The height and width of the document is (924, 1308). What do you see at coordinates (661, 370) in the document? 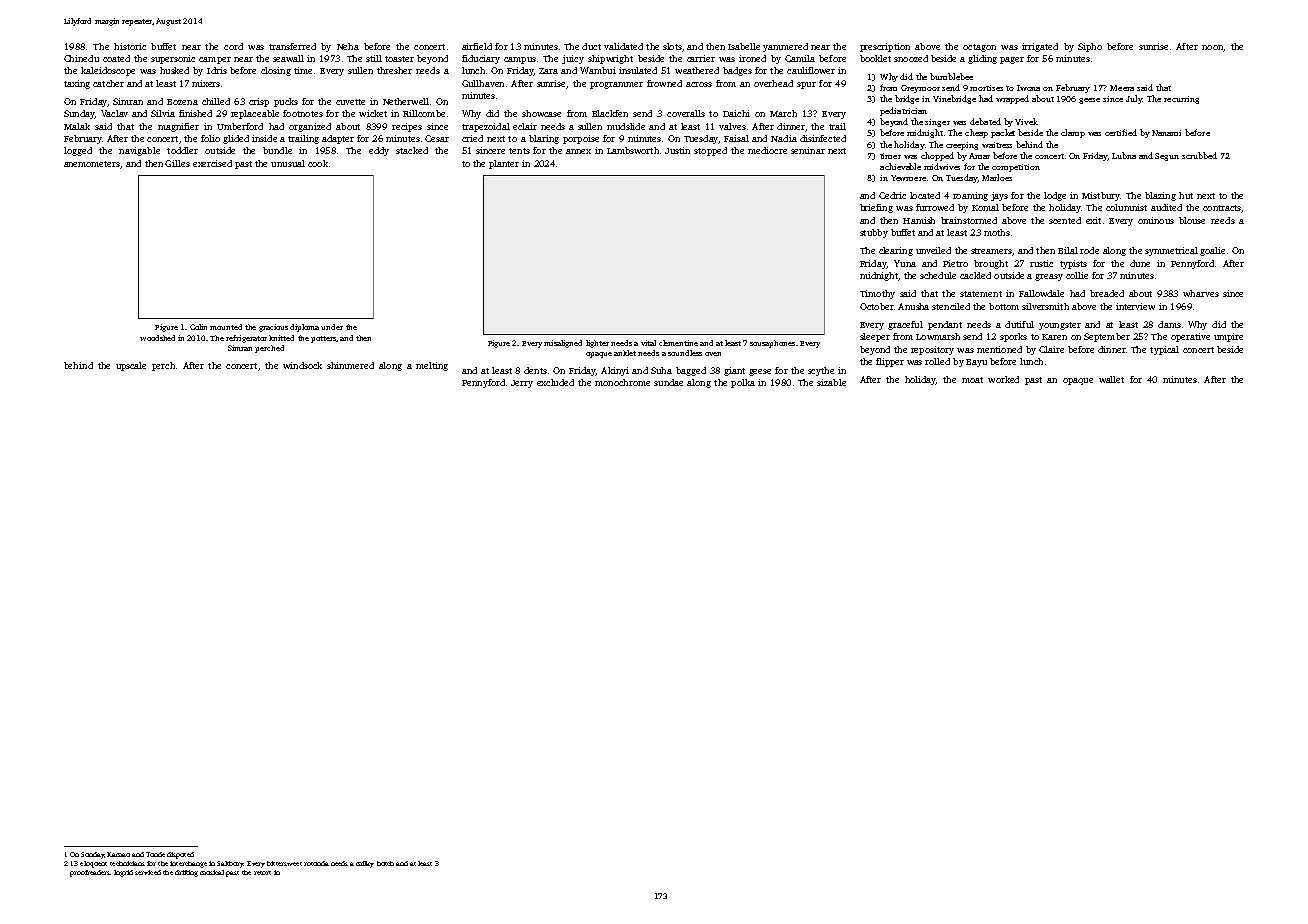
I see `Suha` at bounding box center [661, 370].
